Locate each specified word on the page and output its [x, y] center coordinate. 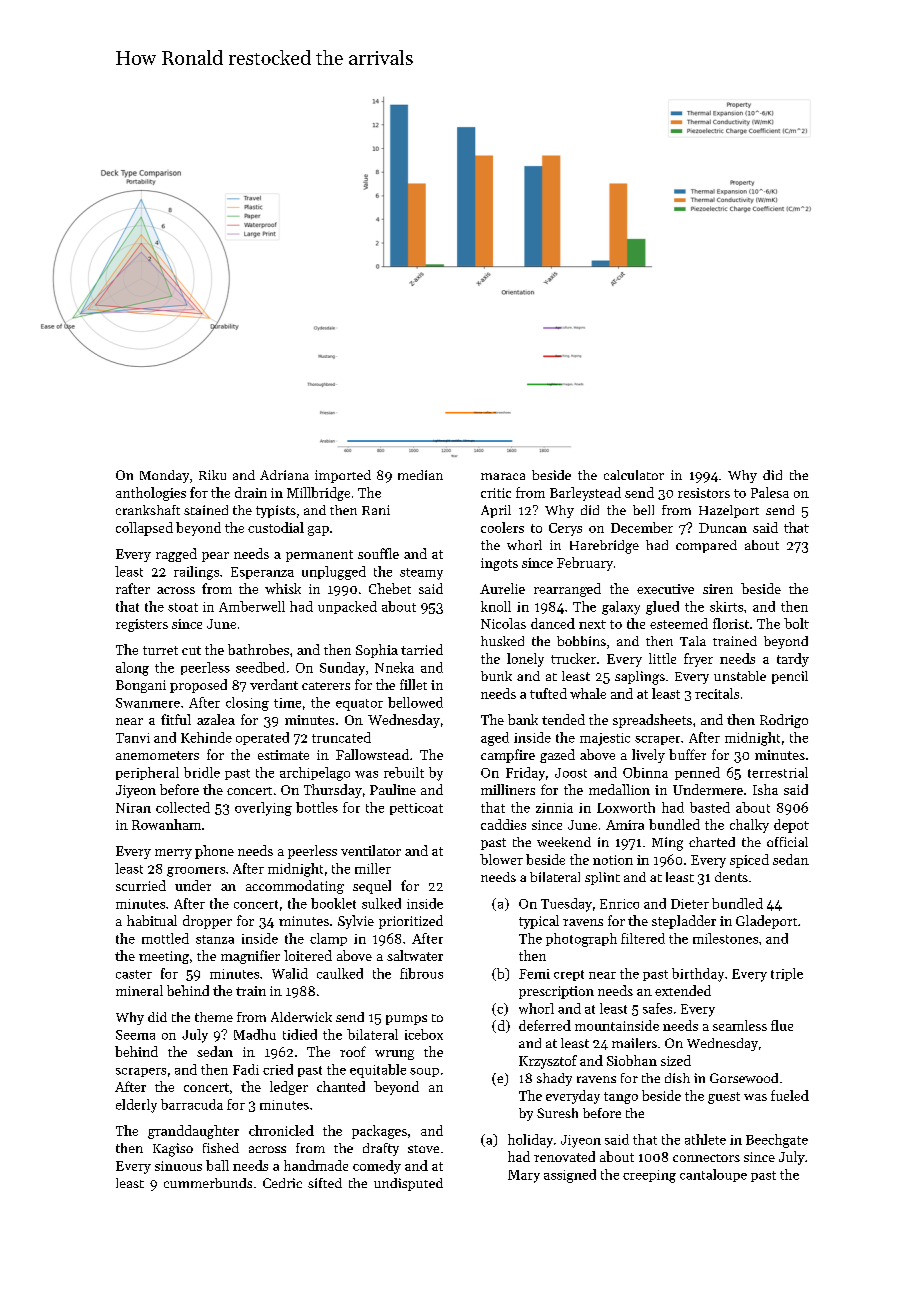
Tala [693, 641]
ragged [176, 555]
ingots [499, 564]
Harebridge [604, 547]
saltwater [415, 955]
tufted [548, 693]
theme [214, 1017]
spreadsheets [652, 721]
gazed [557, 756]
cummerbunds [208, 1183]
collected [183, 807]
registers [142, 625]
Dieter [690, 904]
